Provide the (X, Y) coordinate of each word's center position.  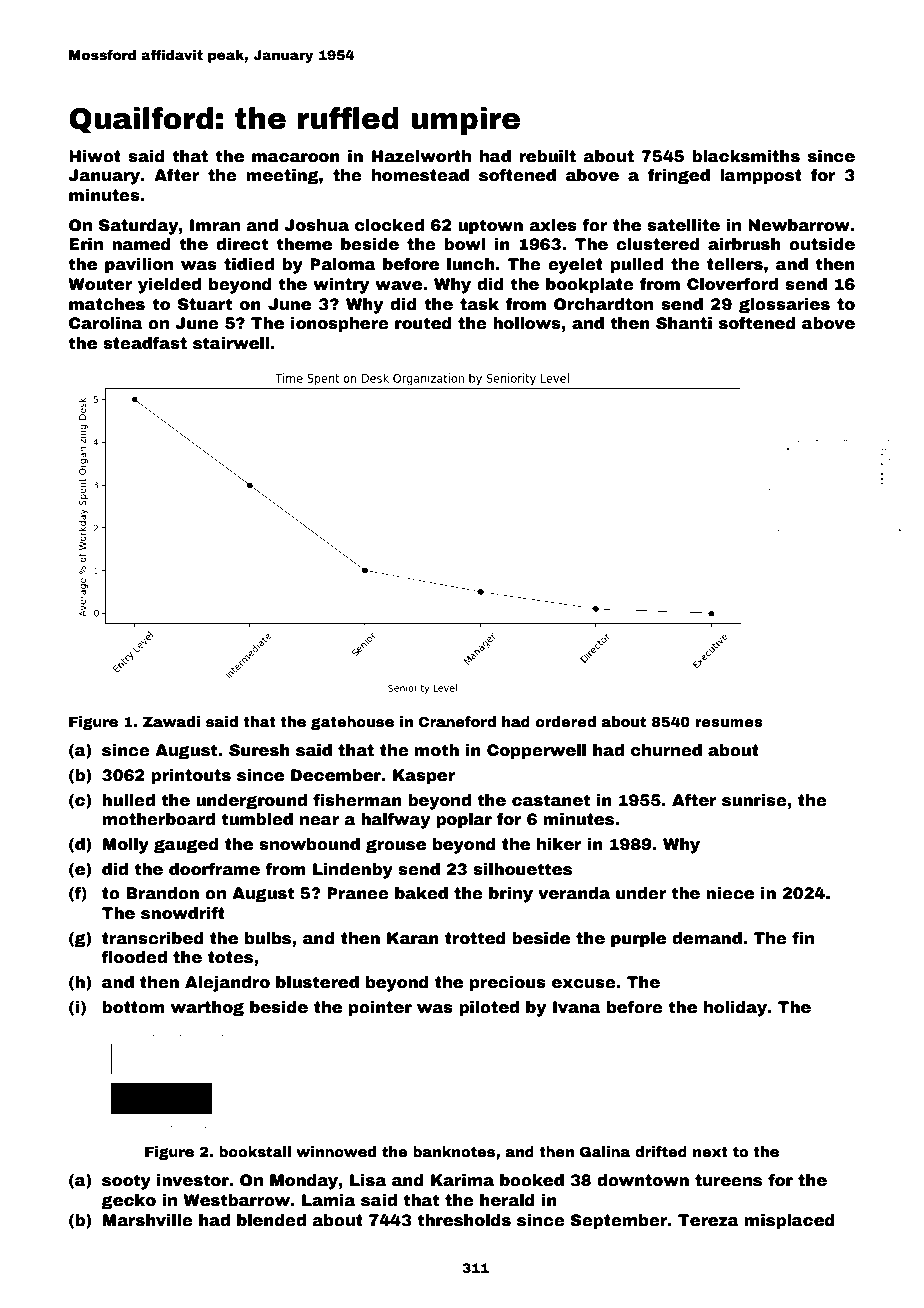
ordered (566, 721)
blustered (317, 982)
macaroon (296, 158)
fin (803, 938)
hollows (527, 323)
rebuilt (547, 156)
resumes (729, 723)
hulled (128, 800)
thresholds (464, 1220)
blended (271, 1220)
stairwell (231, 343)
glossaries (784, 306)
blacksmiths (746, 156)
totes (230, 957)
